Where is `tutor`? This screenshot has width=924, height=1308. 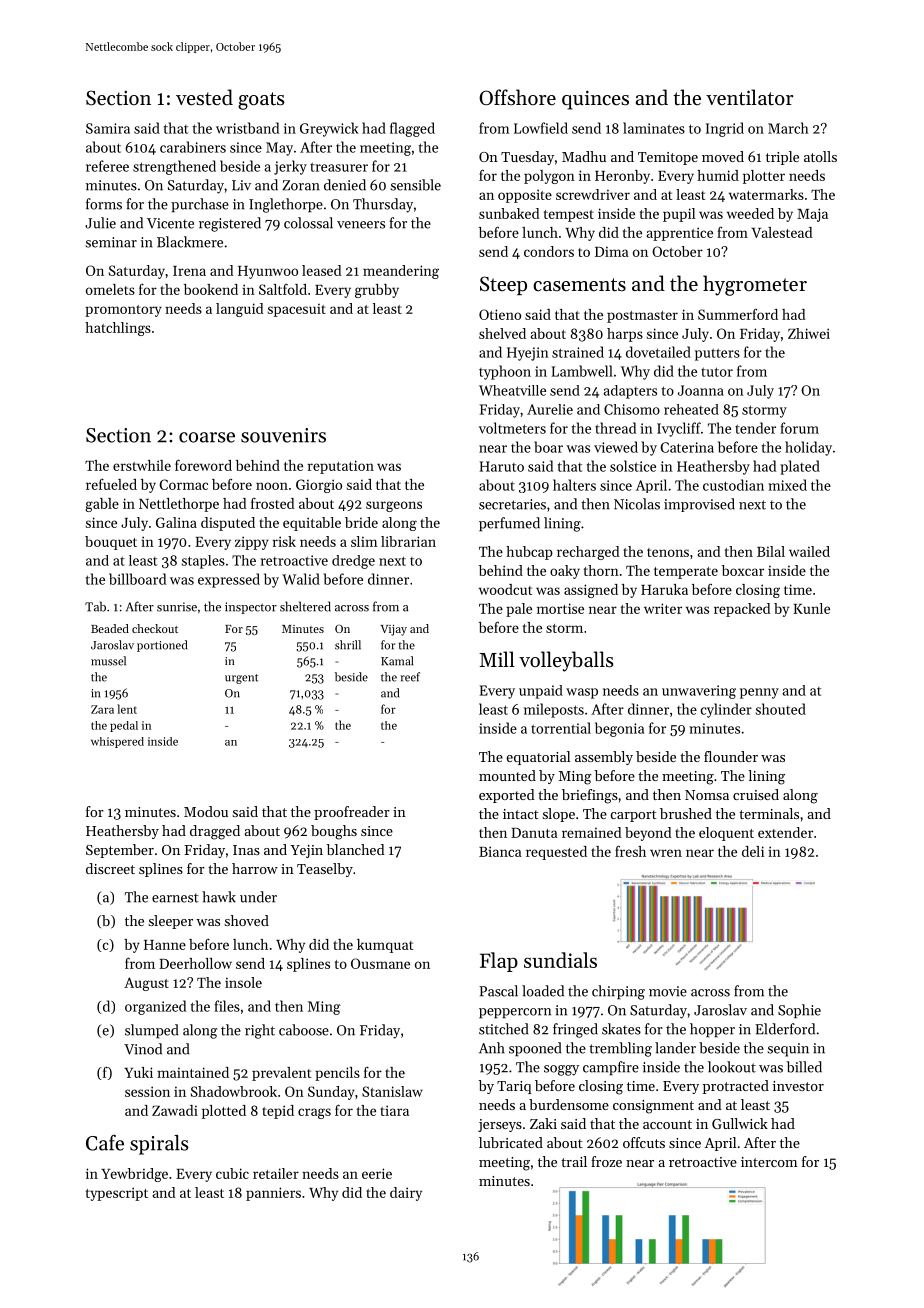 tutor is located at coordinates (717, 372).
